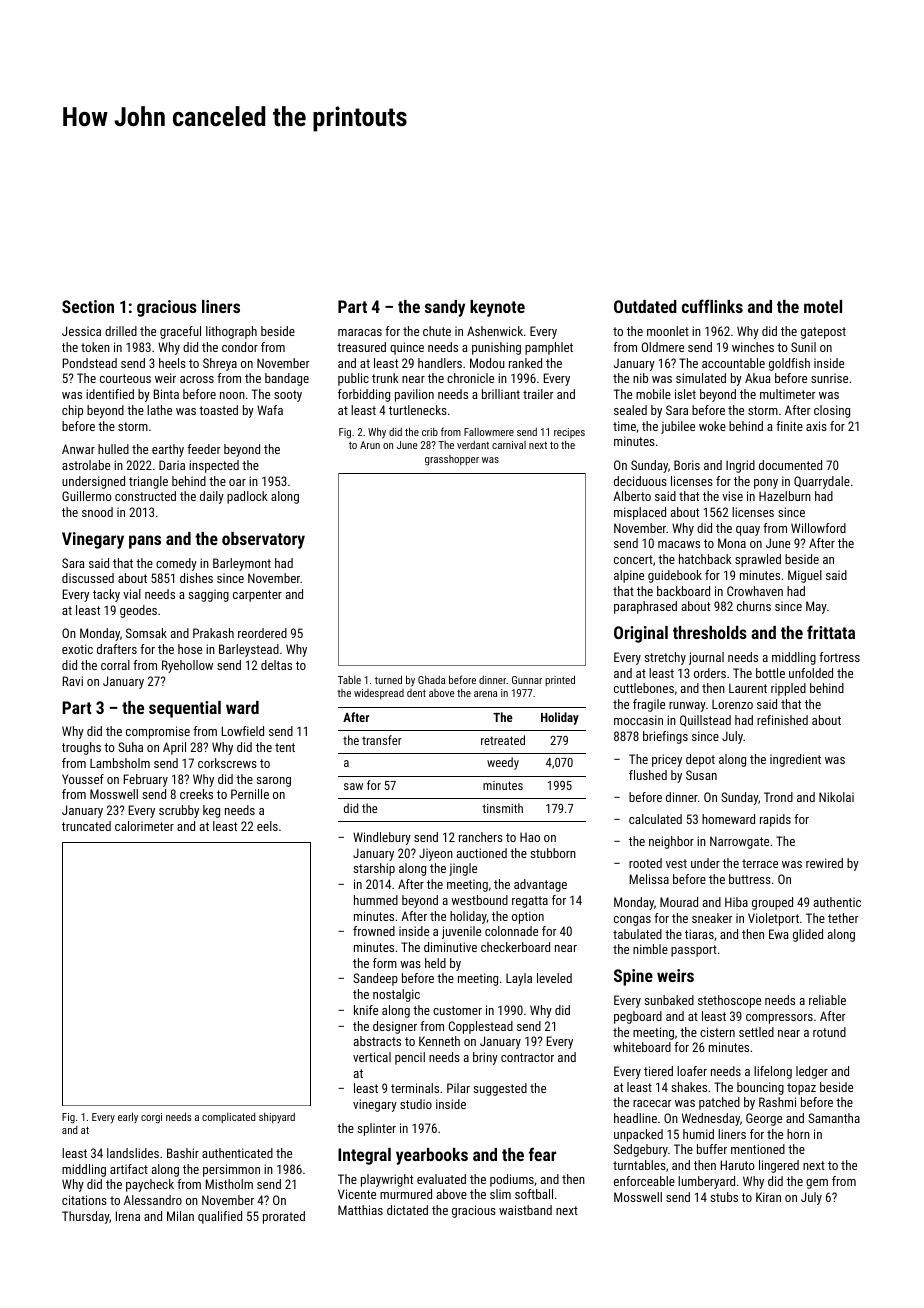 The image size is (924, 1308). I want to click on keg, so click(211, 811).
